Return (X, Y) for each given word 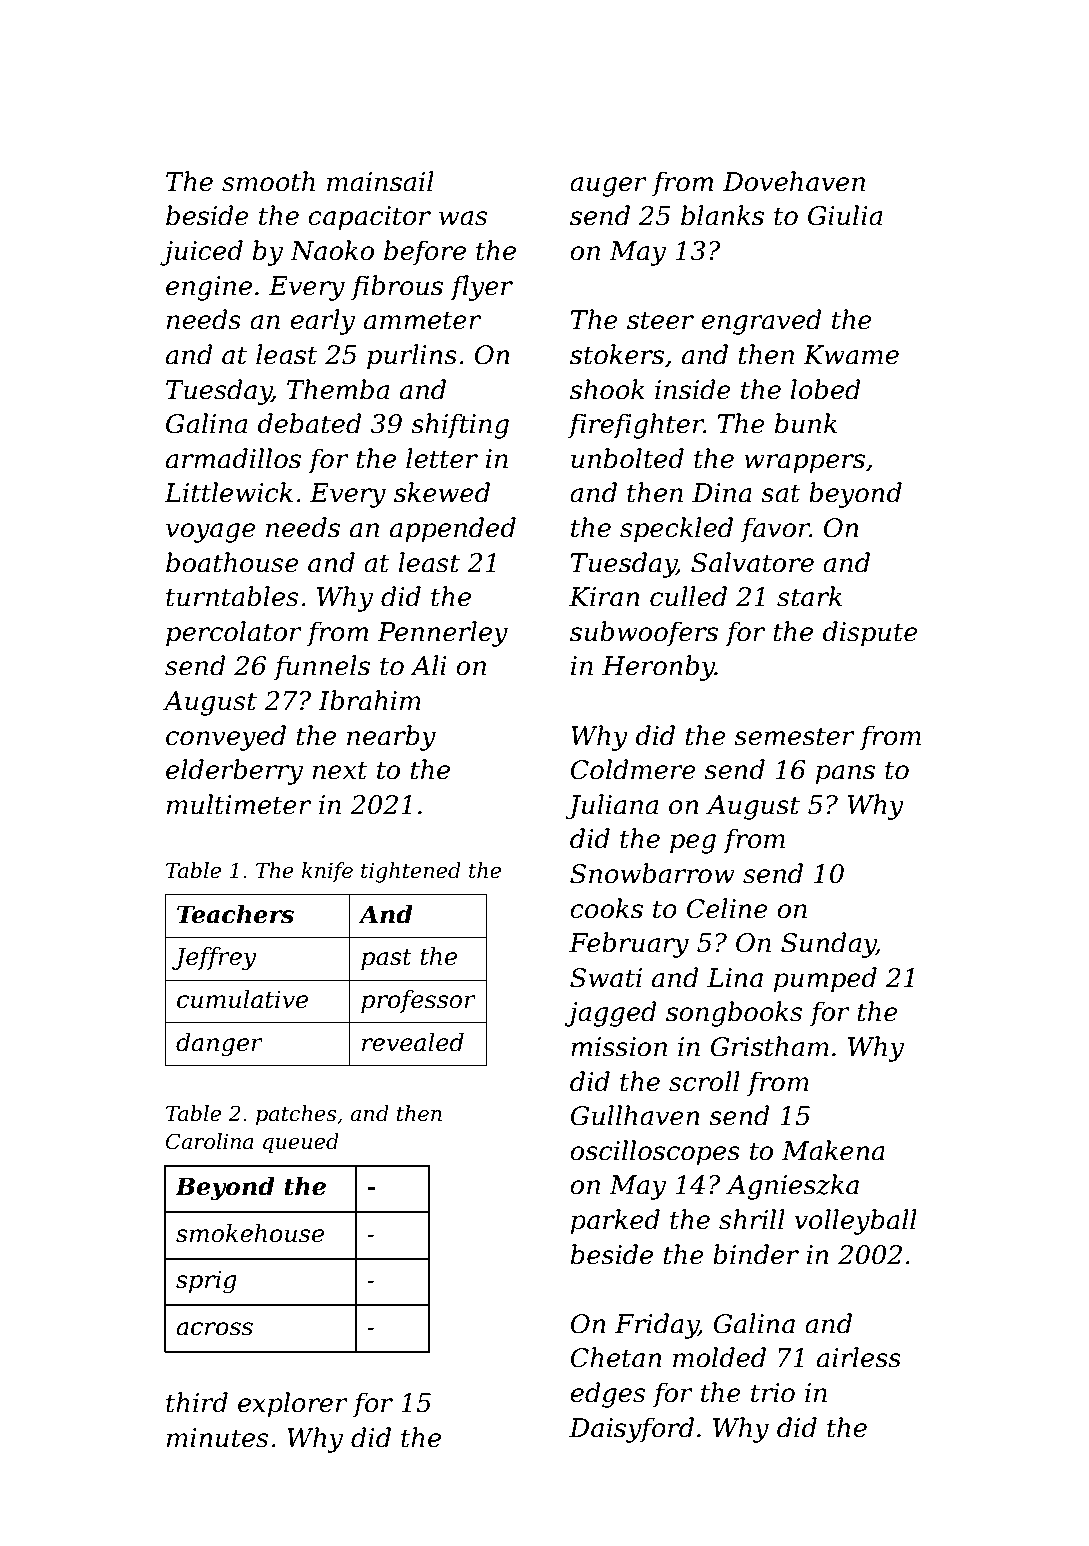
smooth (268, 181)
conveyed (226, 738)
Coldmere (633, 769)
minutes (217, 1438)
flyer (481, 288)
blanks (722, 215)
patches (296, 1115)
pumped (825, 980)
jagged (611, 1014)
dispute (870, 634)
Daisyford (631, 1430)
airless (859, 1357)
